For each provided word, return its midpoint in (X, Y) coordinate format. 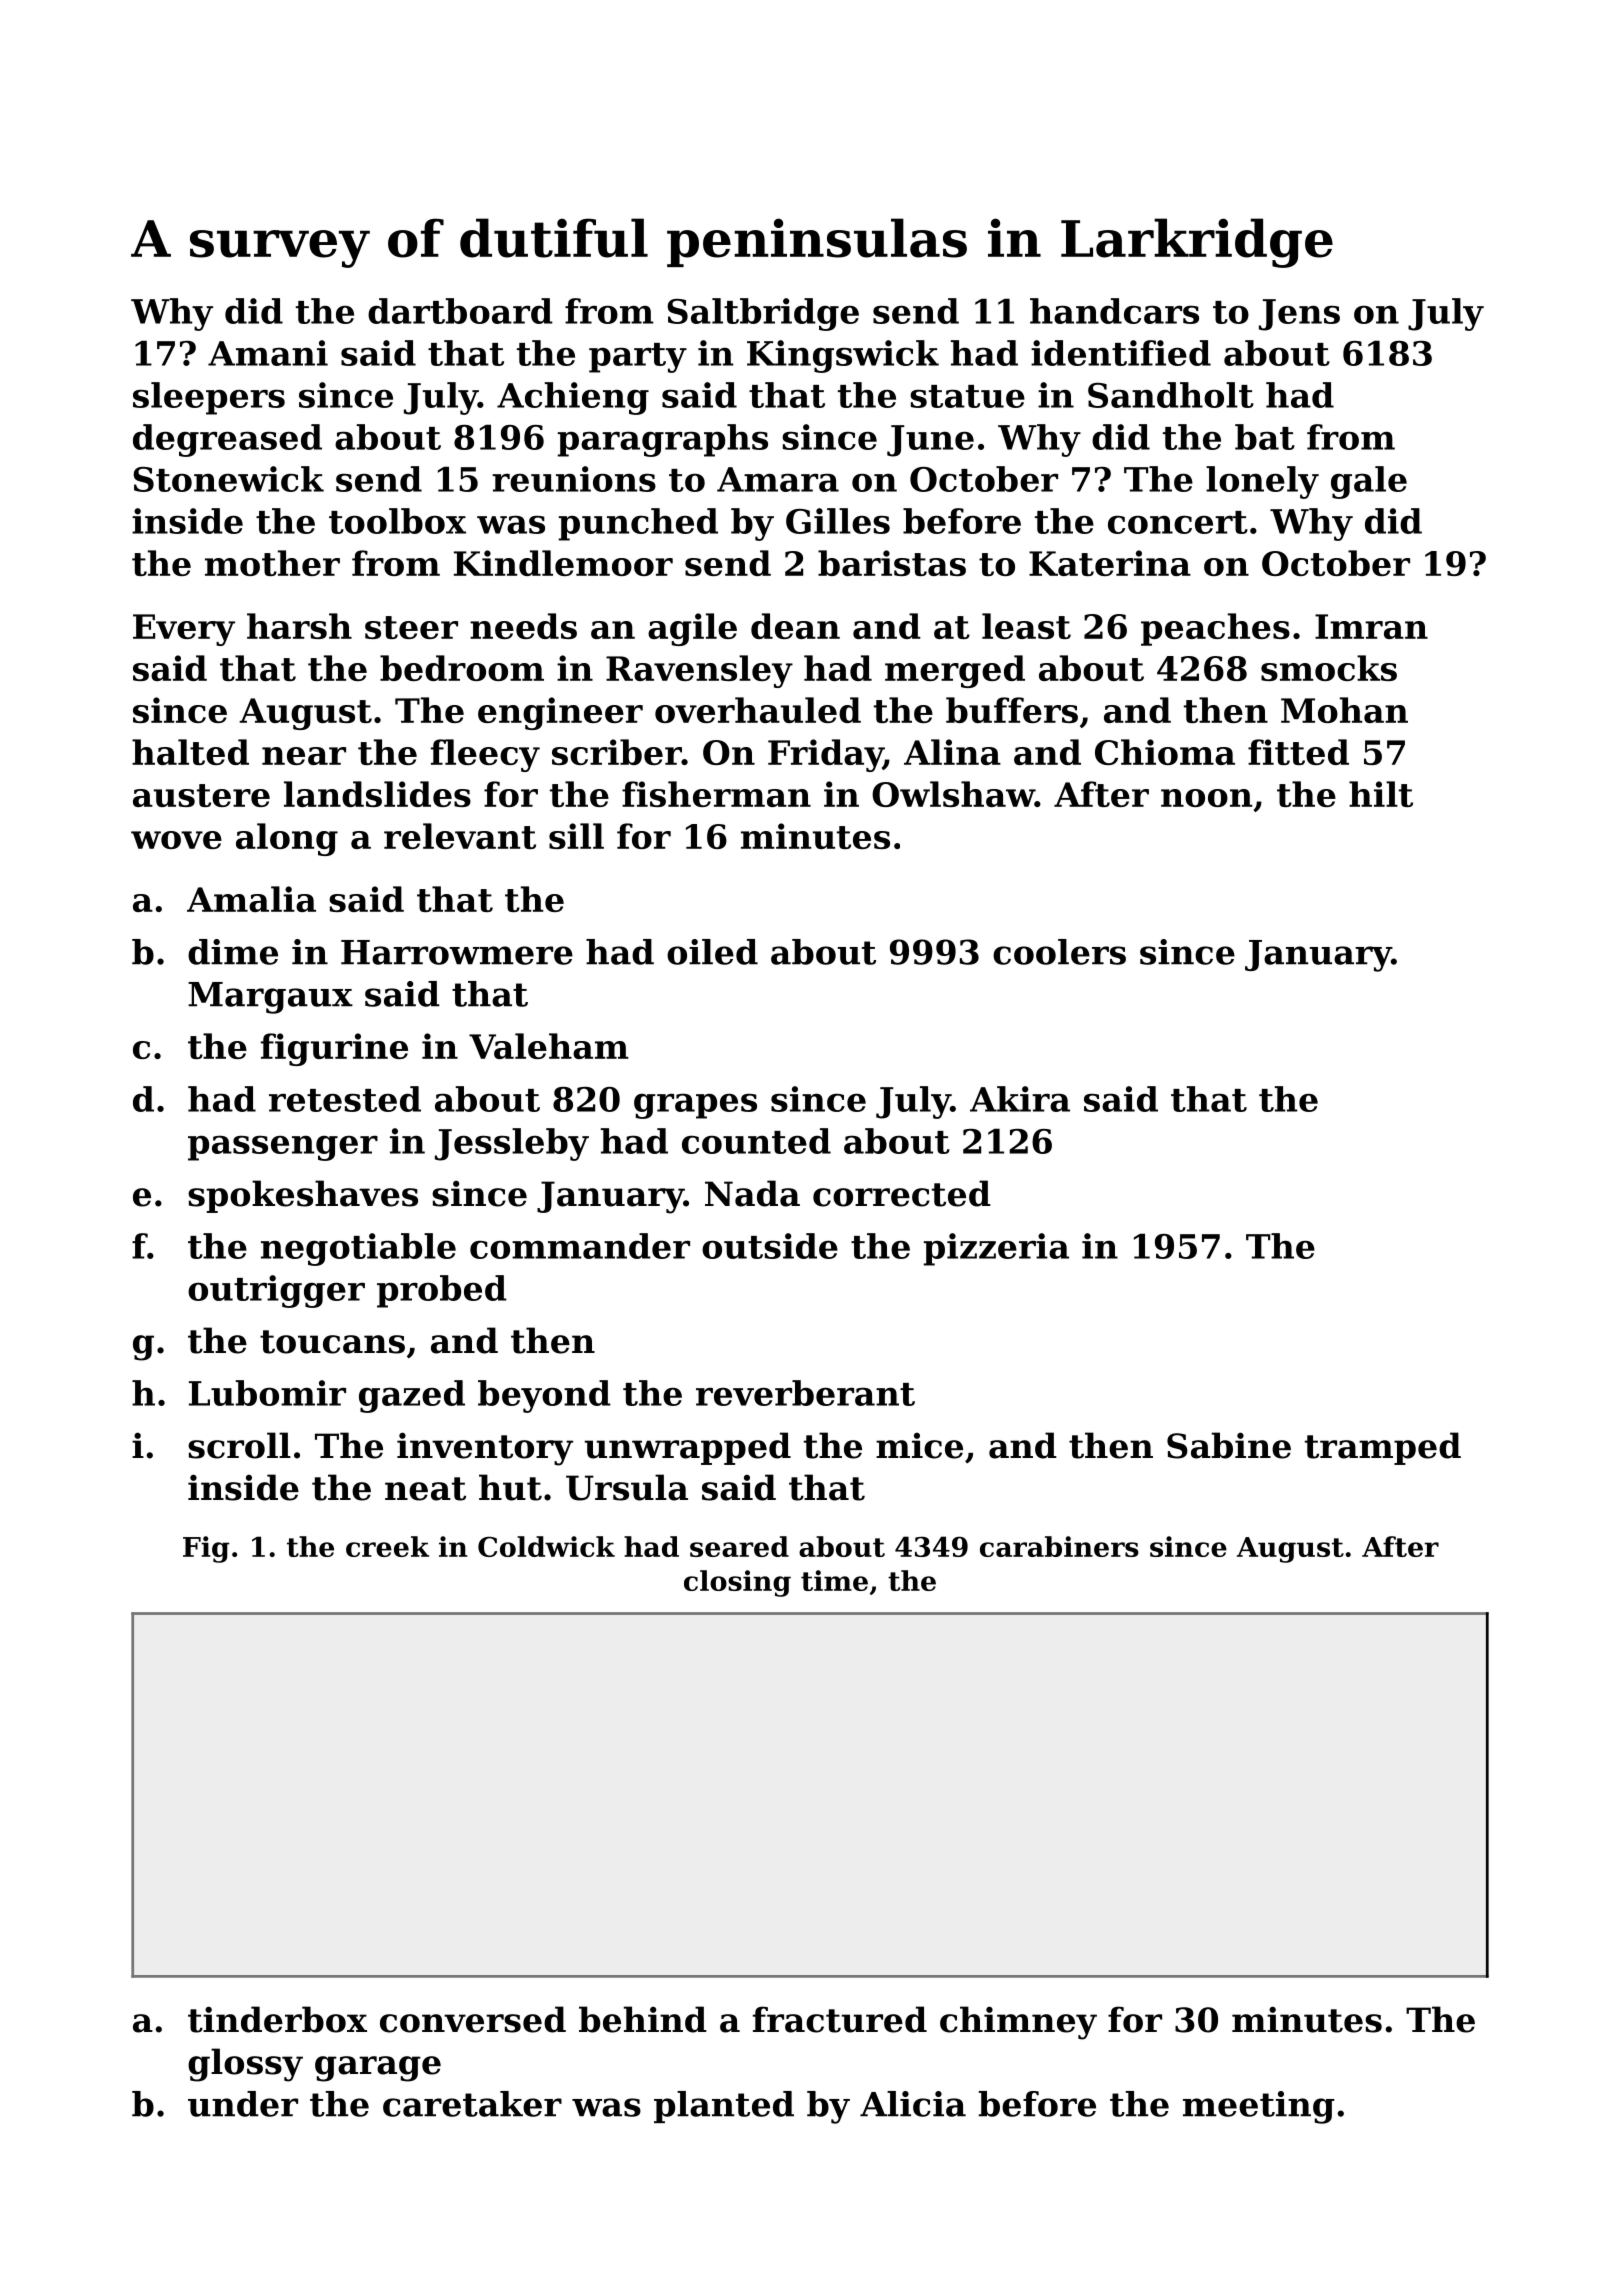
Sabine (1229, 1445)
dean (795, 626)
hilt (1381, 794)
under (243, 2104)
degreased (227, 440)
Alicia (913, 2104)
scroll (239, 1445)
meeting (1259, 2107)
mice (919, 1446)
